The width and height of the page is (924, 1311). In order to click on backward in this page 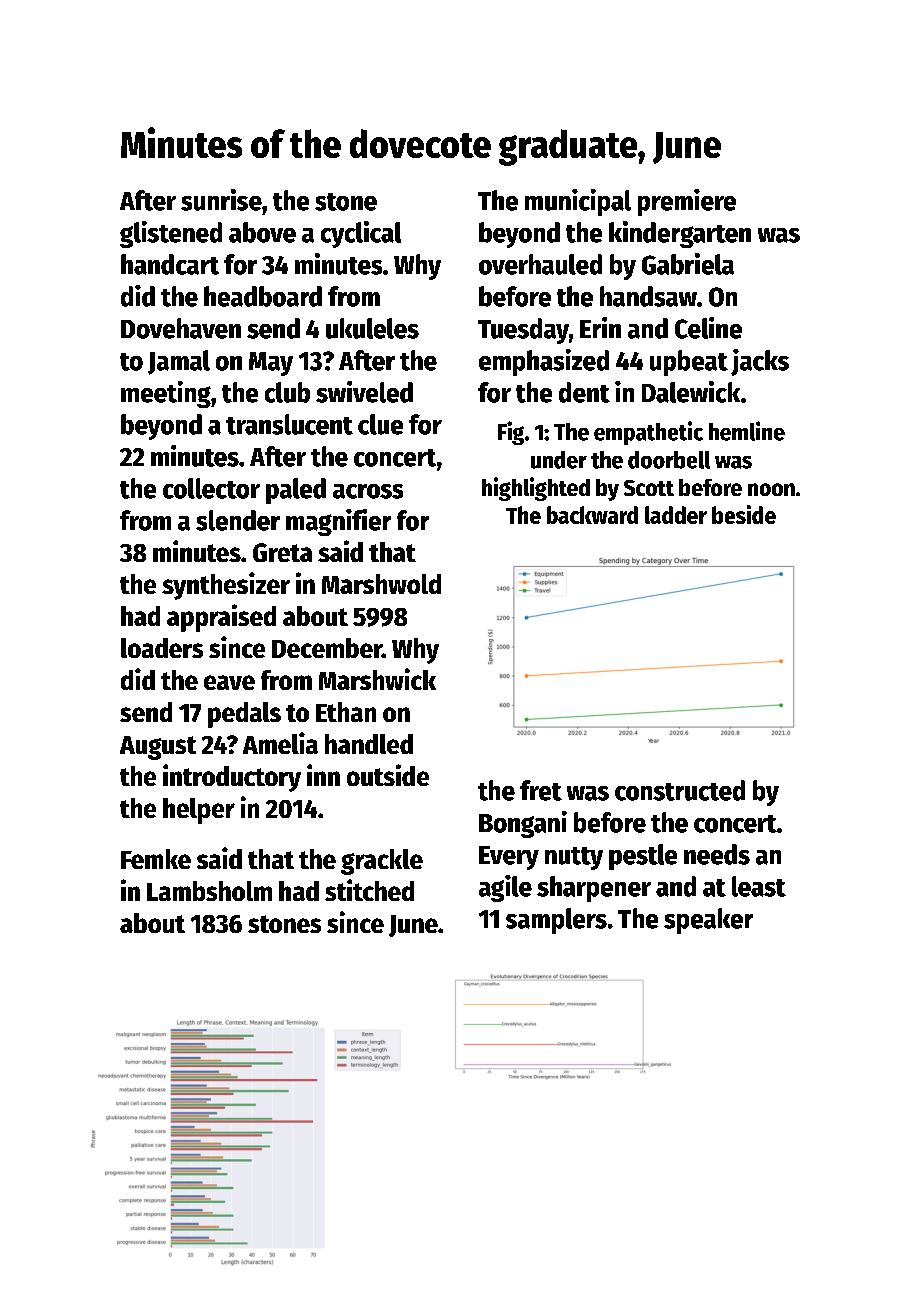, I will do `click(592, 515)`.
